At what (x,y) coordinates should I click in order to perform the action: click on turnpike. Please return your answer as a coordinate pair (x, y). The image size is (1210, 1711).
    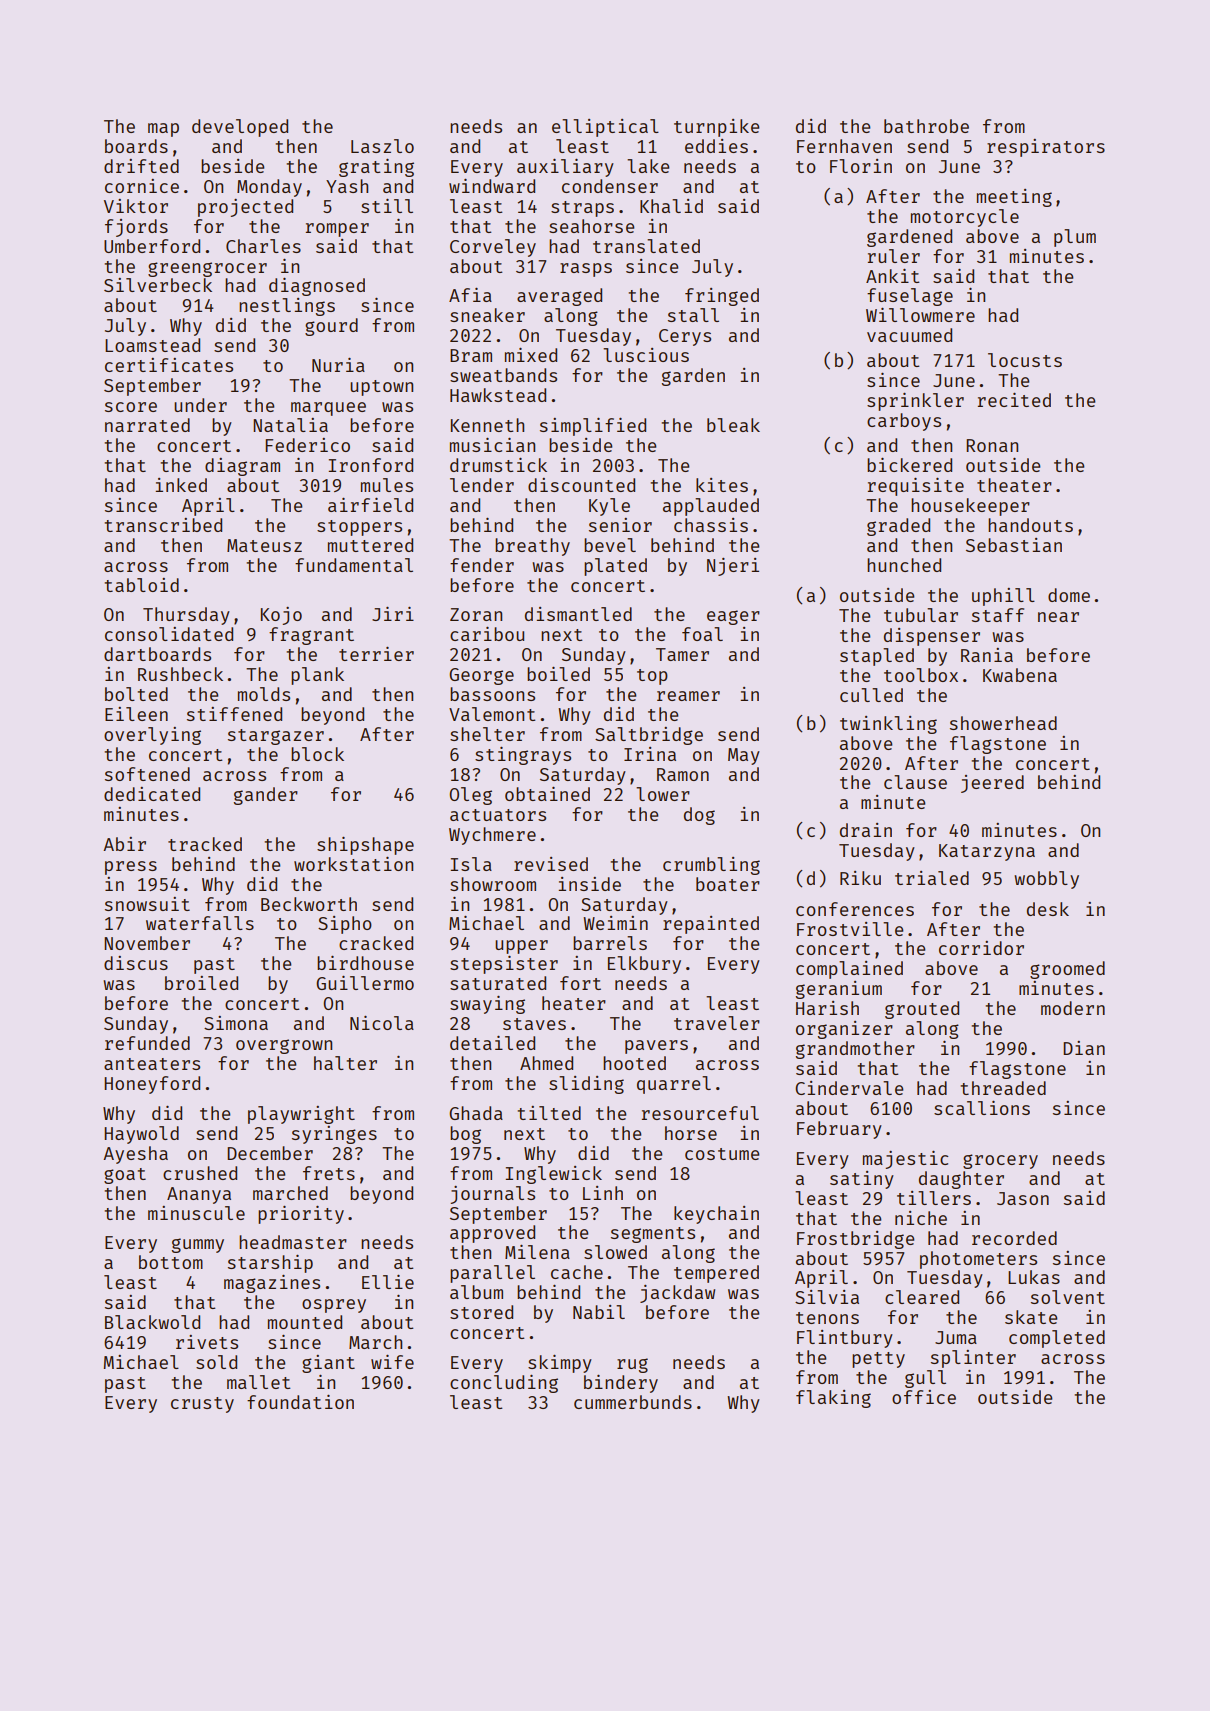
    Looking at the image, I should click on (717, 128).
